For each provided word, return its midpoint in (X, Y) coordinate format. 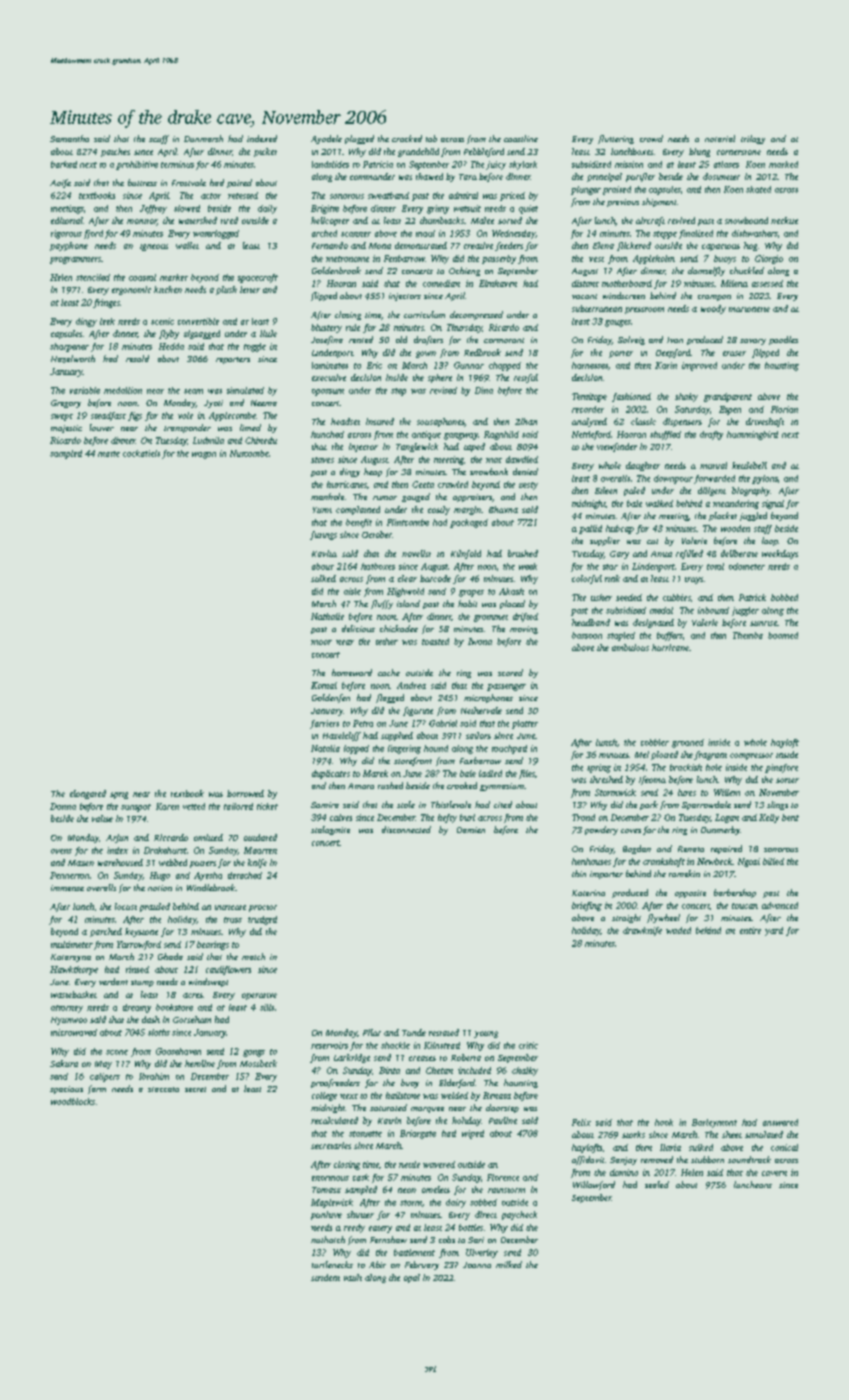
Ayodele (326, 139)
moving (524, 630)
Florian (784, 409)
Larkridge (352, 1058)
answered (780, 1122)
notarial (720, 138)
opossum (328, 392)
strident (325, 1277)
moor (321, 642)
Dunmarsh (203, 138)
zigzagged (202, 334)
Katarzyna (71, 958)
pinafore (781, 768)
